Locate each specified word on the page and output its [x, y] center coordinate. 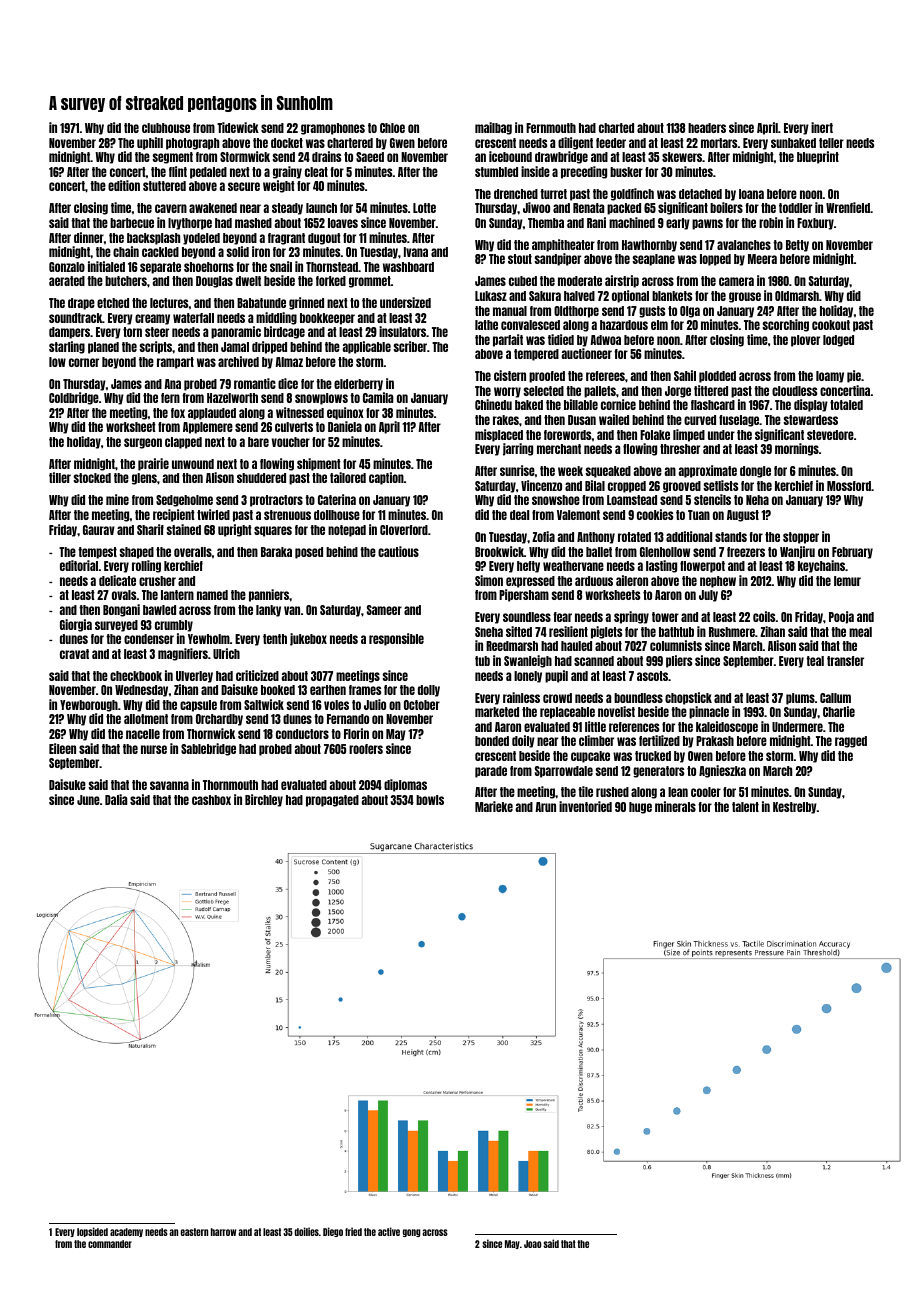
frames [365, 690]
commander [110, 1244]
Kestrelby [795, 808]
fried [353, 1231]
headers [707, 128]
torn [132, 332]
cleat [316, 172]
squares [273, 531]
